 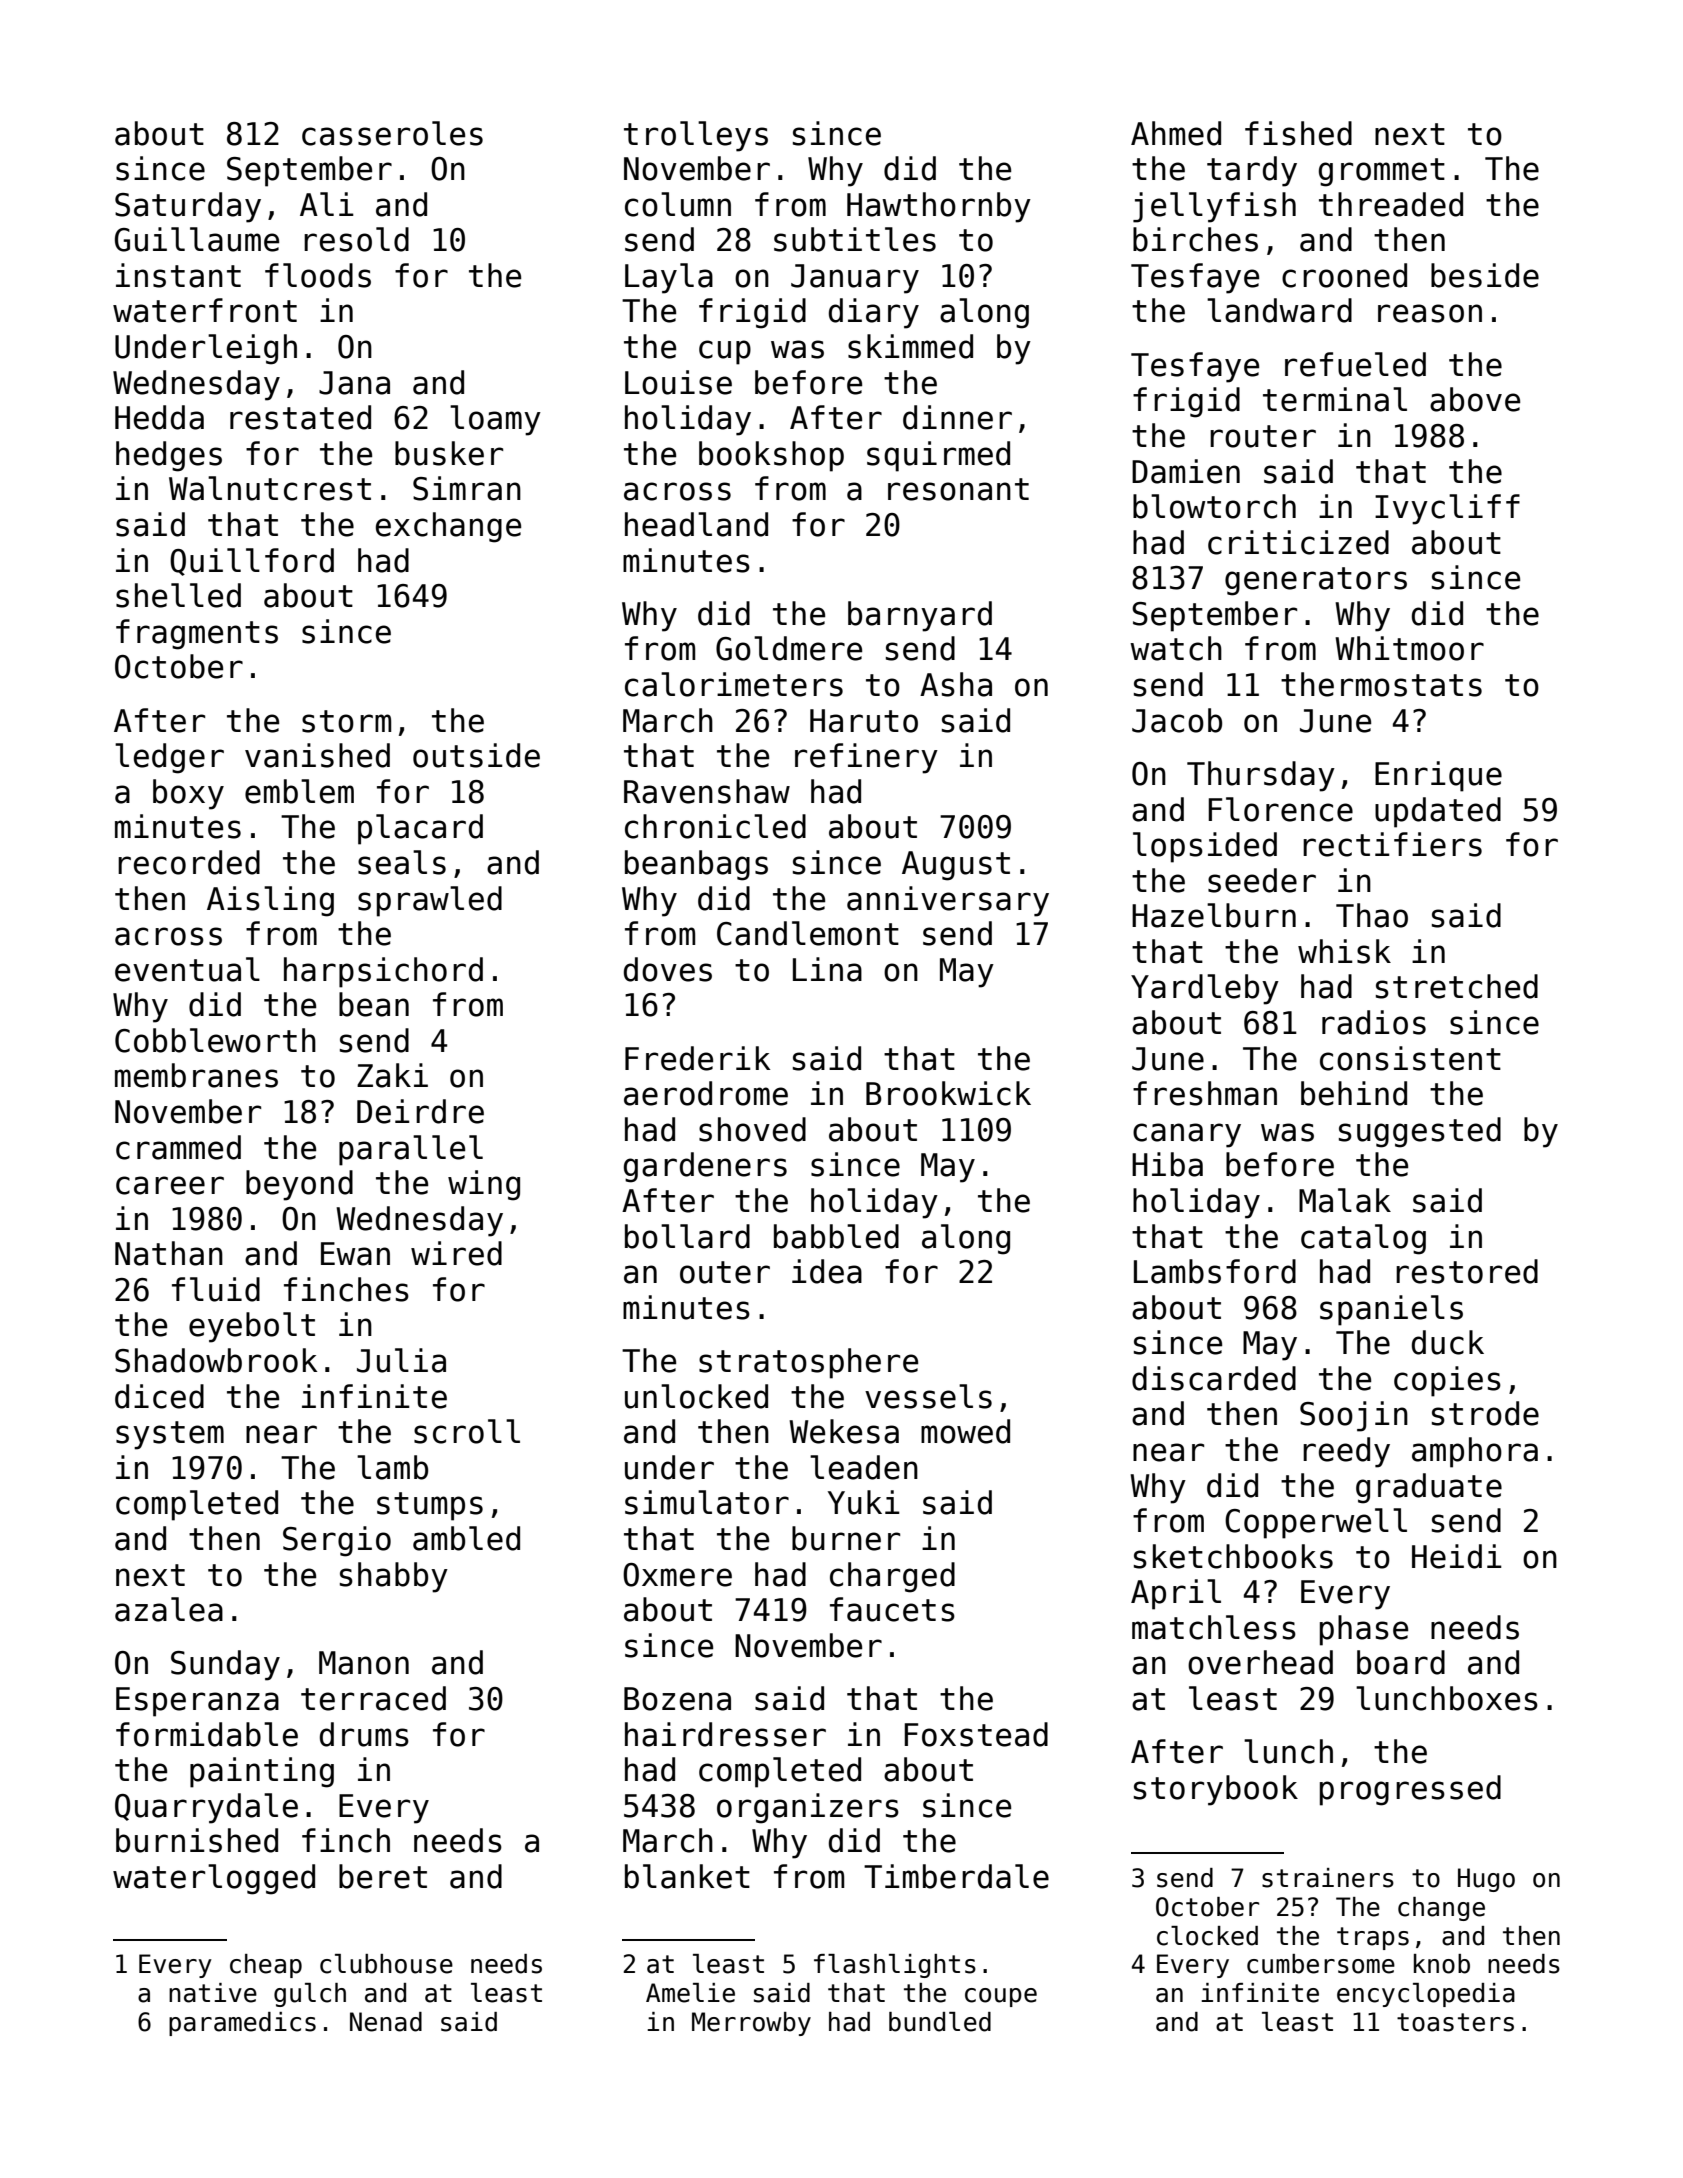 What do you see at coordinates (346, 721) in the screenshot?
I see `storm` at bounding box center [346, 721].
